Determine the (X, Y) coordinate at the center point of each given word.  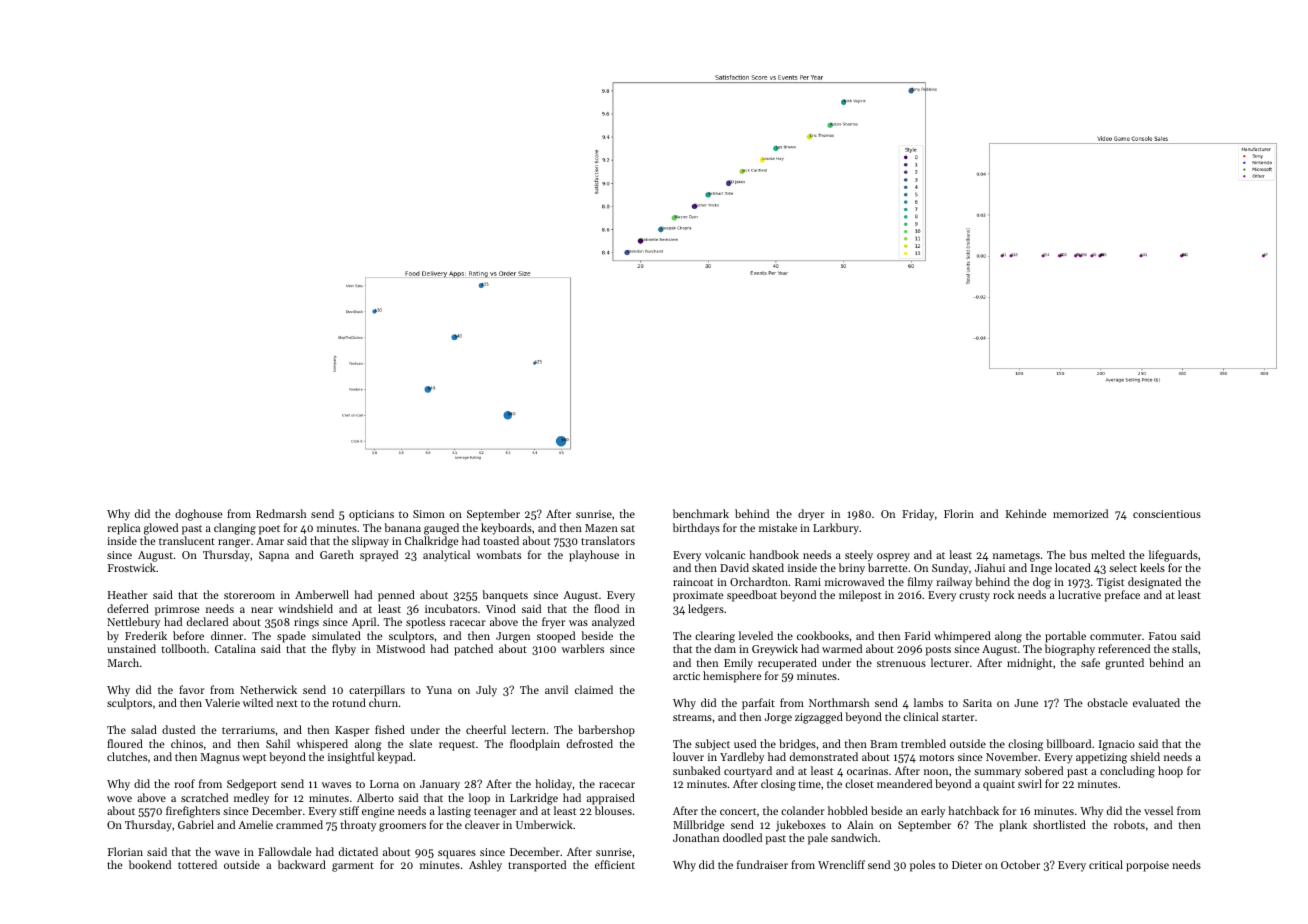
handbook (774, 554)
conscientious (1167, 514)
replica (123, 529)
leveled (756, 635)
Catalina (235, 648)
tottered (197, 864)
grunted (1124, 664)
